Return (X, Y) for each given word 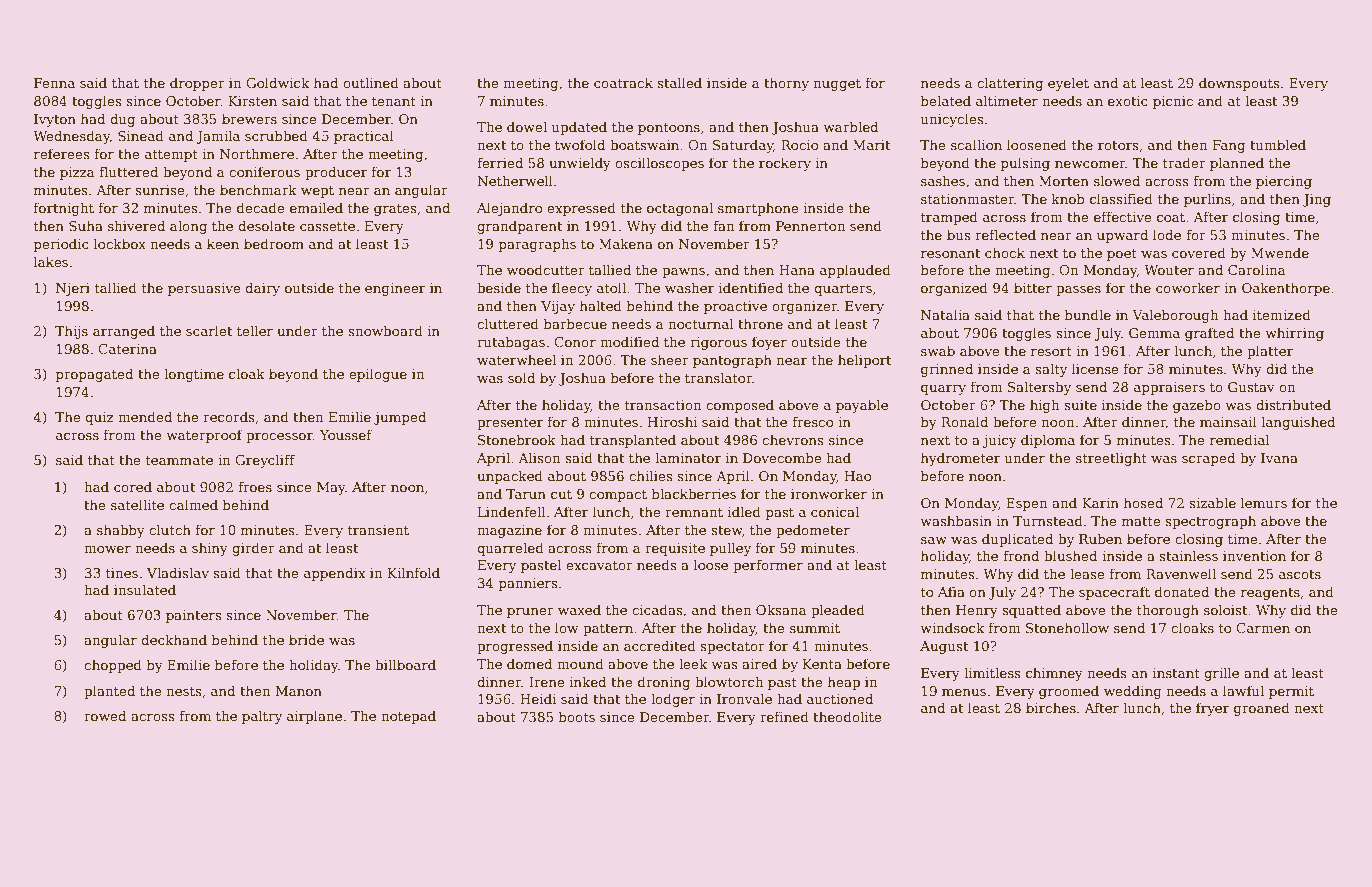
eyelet (1068, 84)
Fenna (54, 83)
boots (577, 716)
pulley (730, 549)
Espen (1026, 504)
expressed (581, 209)
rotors (1118, 145)
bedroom (274, 243)
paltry (262, 717)
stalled (679, 82)
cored (133, 486)
